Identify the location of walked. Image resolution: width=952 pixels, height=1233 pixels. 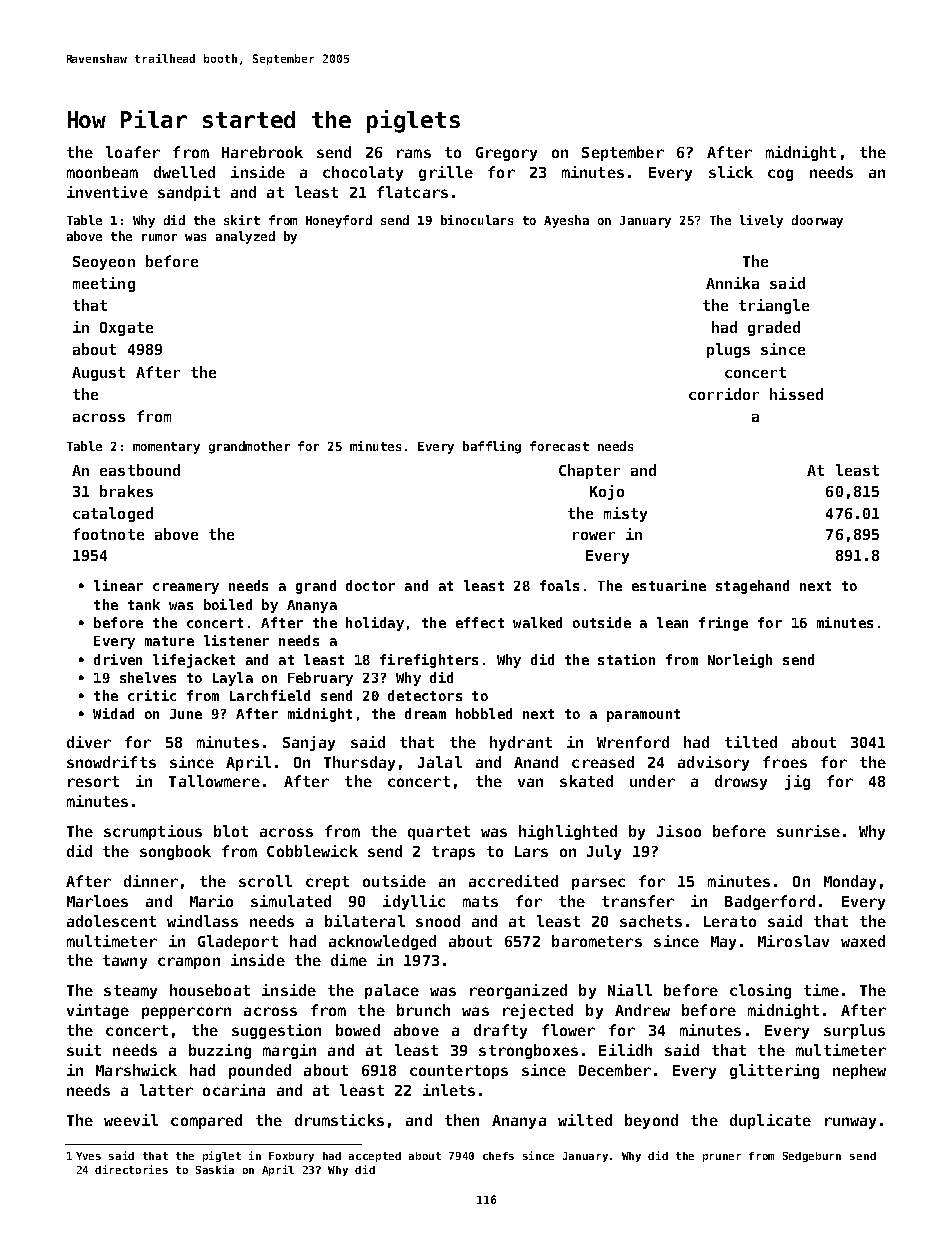
(537, 622).
